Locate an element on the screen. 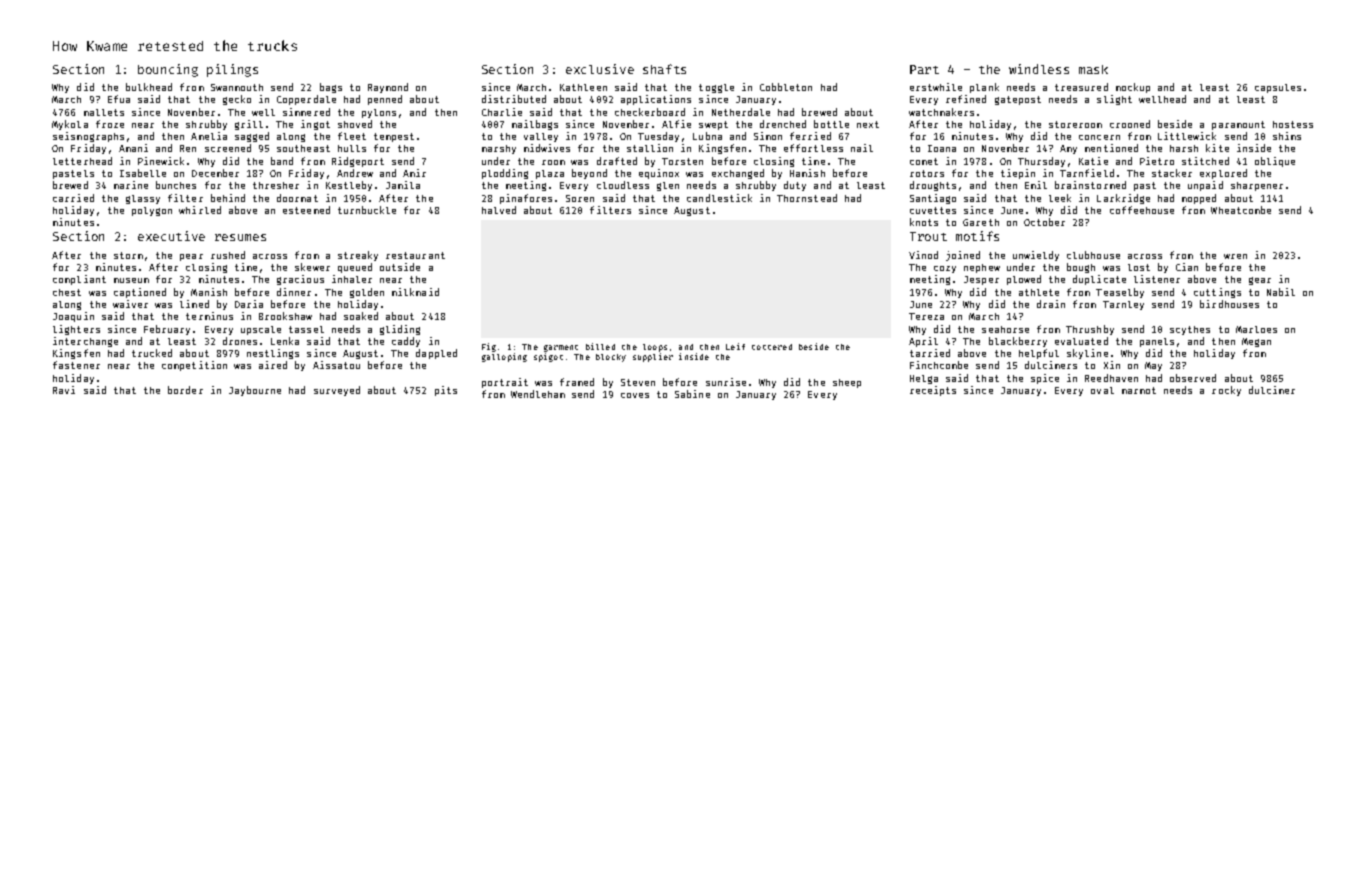  exclusive is located at coordinates (600, 69).
